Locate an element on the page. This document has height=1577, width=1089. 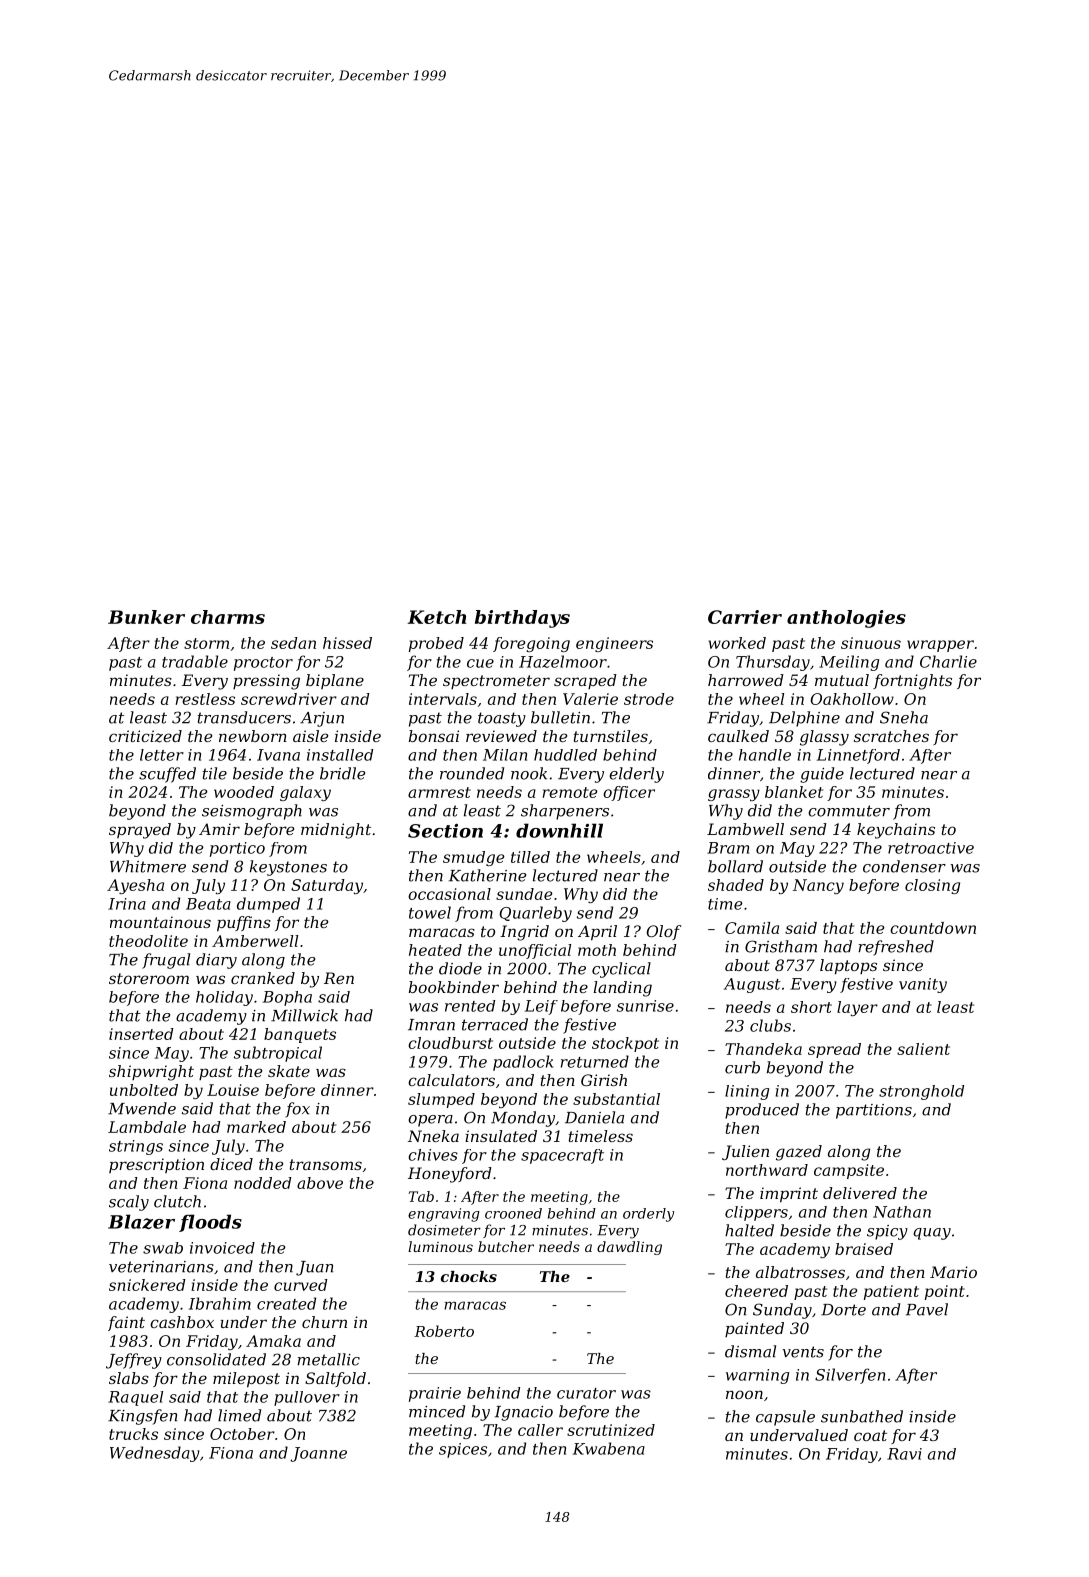
anthologies is located at coordinates (846, 619).
